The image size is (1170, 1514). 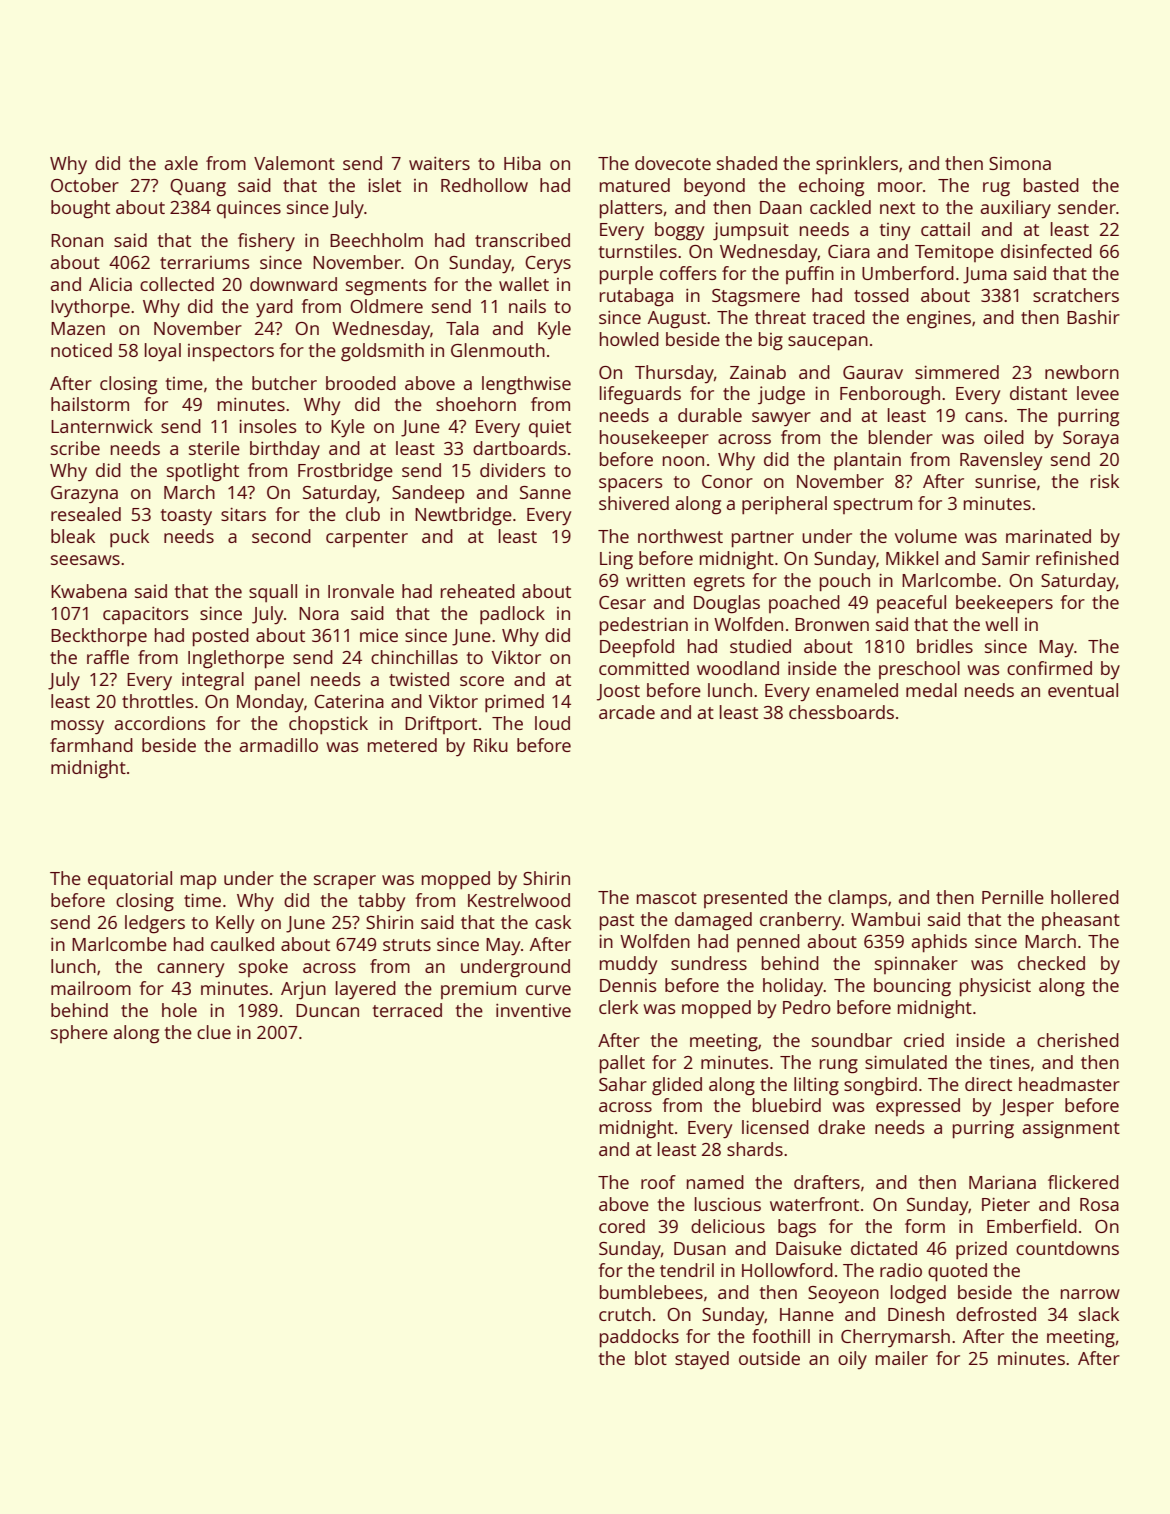 I want to click on Sahar, so click(x=623, y=1084).
